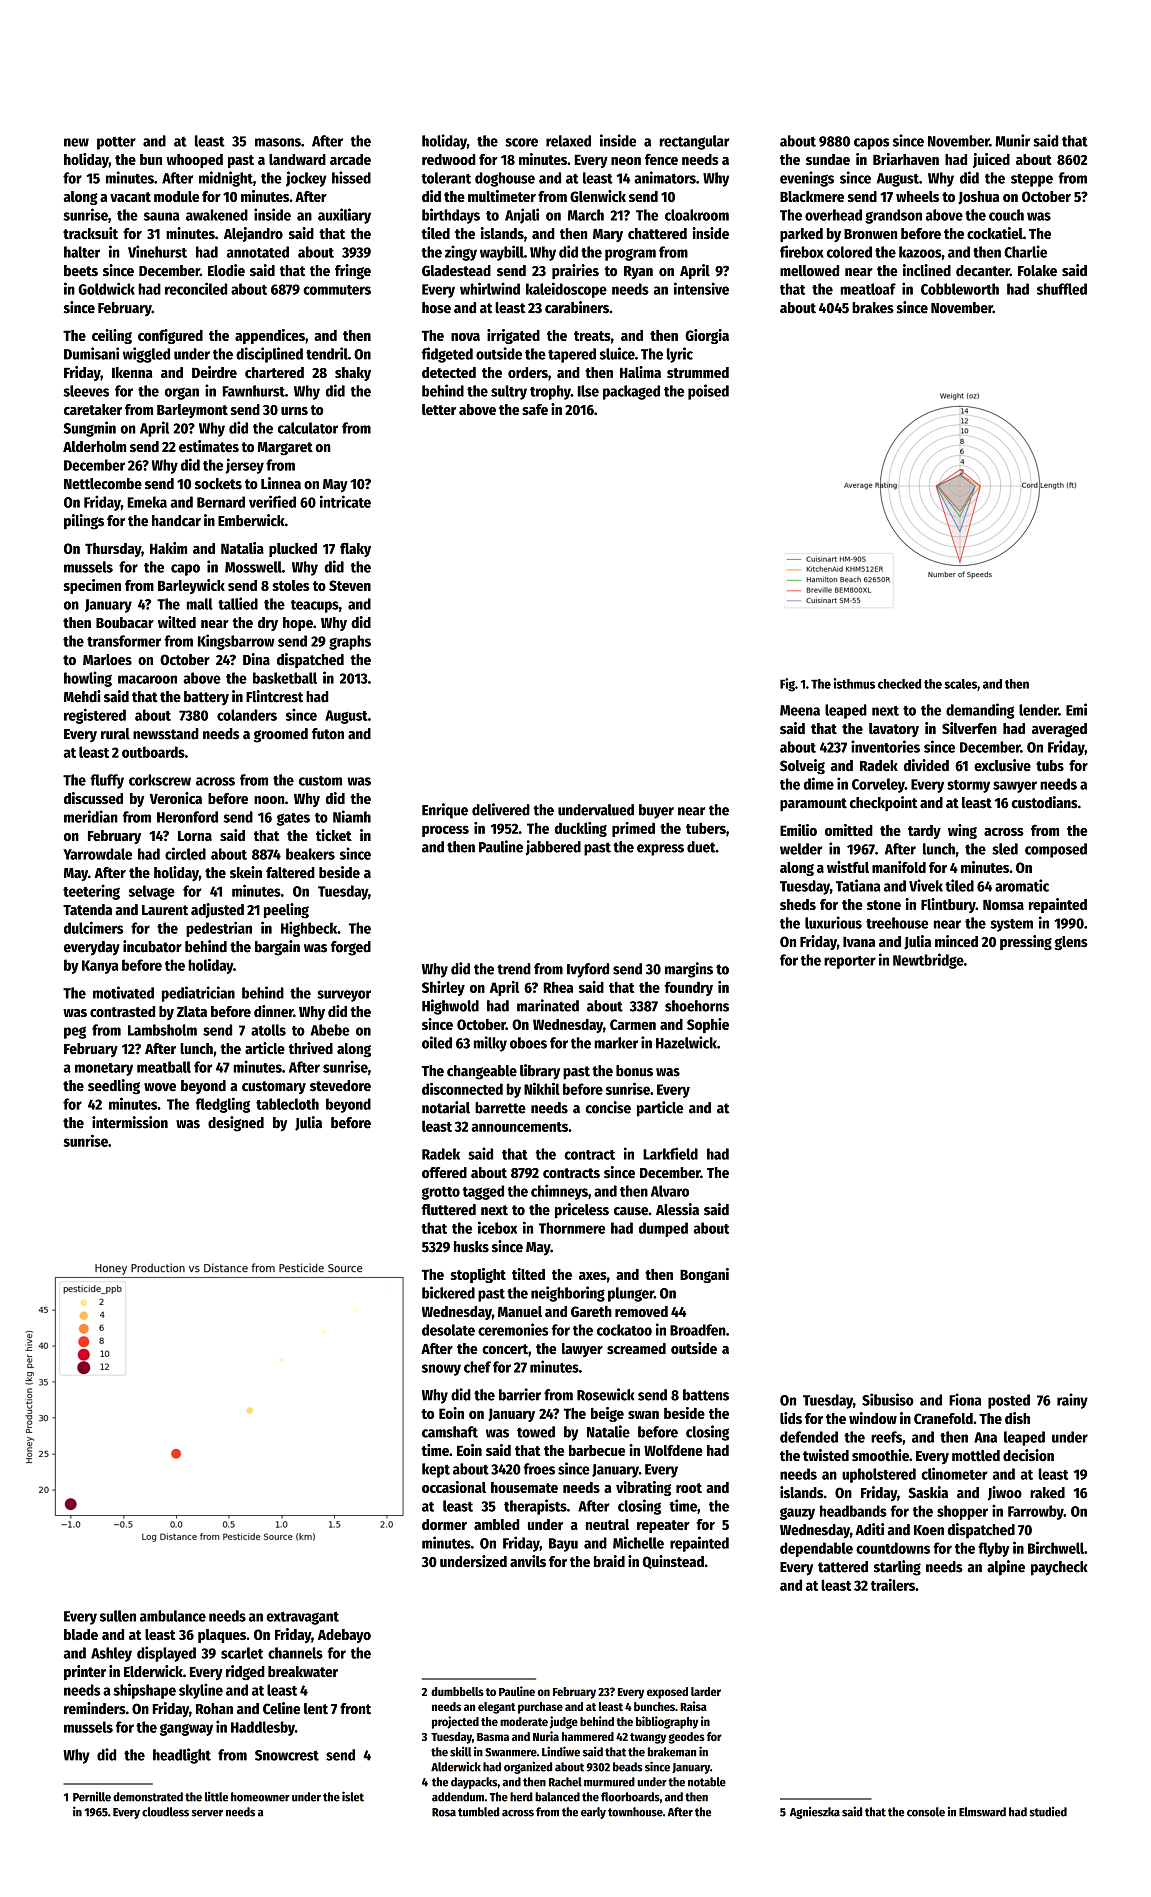 The image size is (1151, 1897). I want to click on server, so click(207, 1813).
